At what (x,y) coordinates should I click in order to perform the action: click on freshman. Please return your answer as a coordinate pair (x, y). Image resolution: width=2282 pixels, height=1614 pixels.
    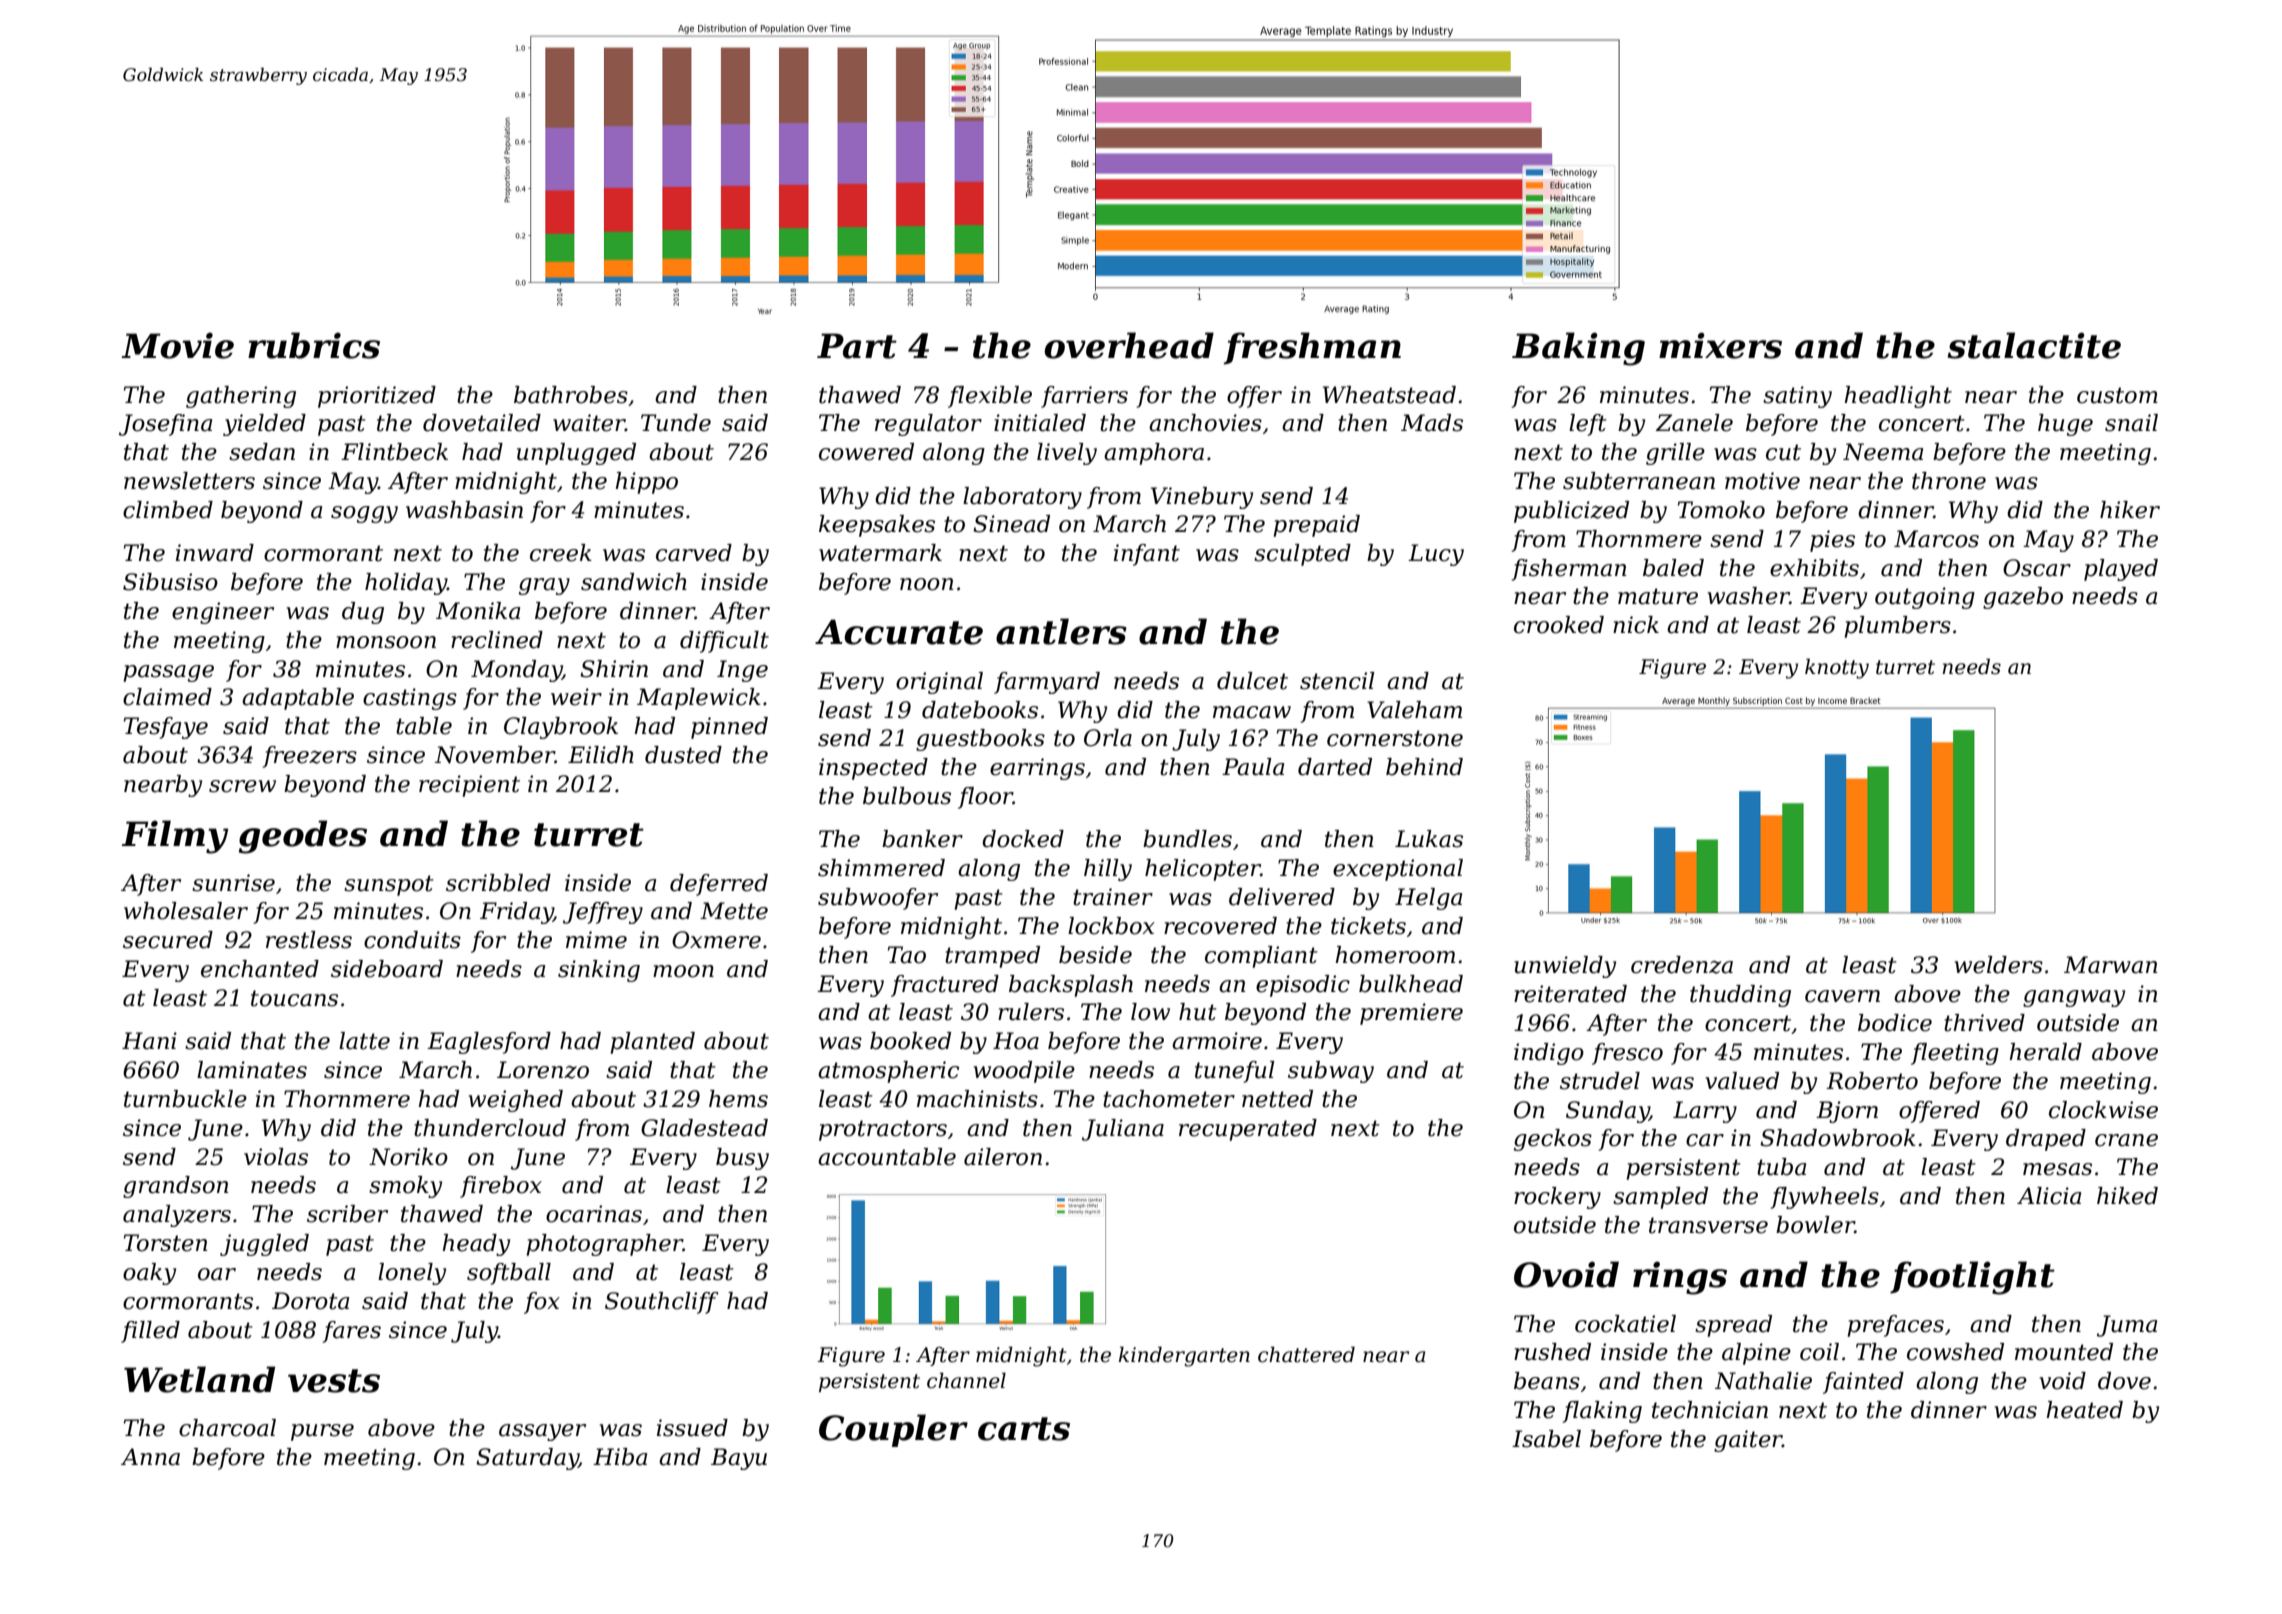
    Looking at the image, I should click on (1312, 348).
